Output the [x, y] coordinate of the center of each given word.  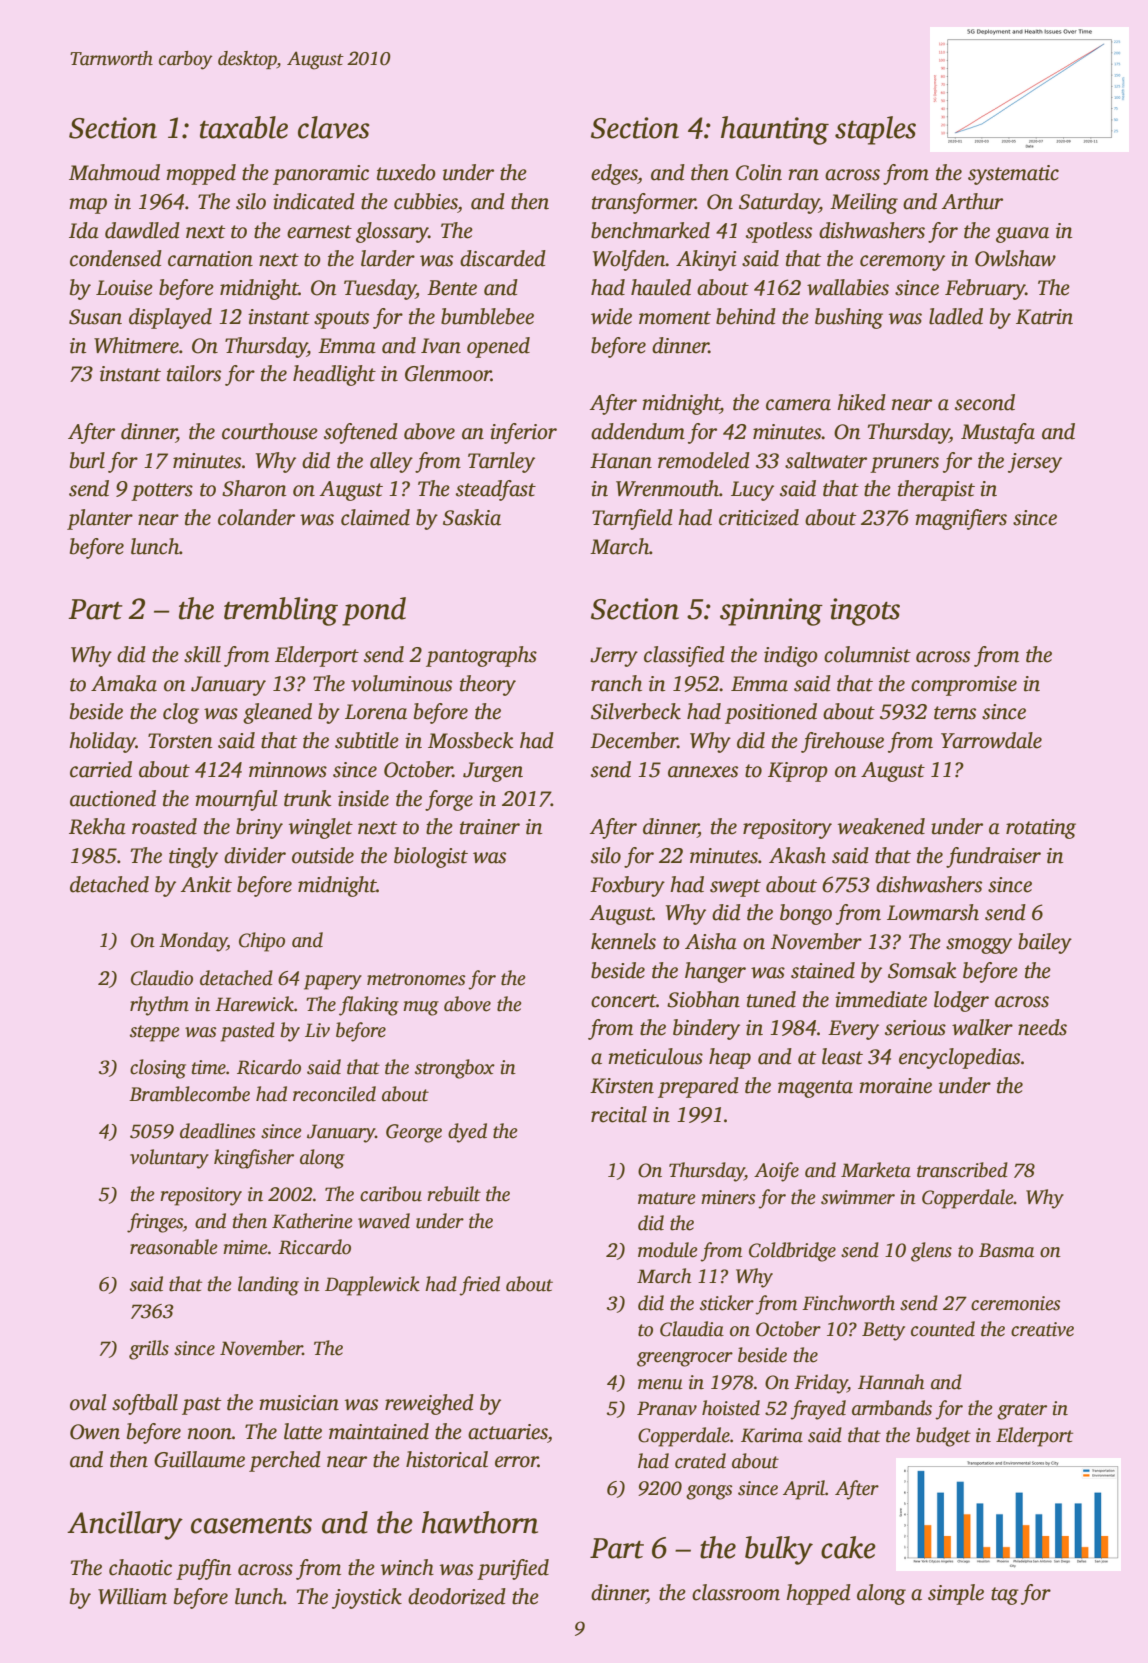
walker [982, 1027]
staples [875, 130]
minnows [288, 770]
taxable [244, 127]
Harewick [254, 1004]
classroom [736, 1592]
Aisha [711, 941]
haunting [775, 130]
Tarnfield [632, 519]
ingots [865, 612]
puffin [203, 1569]
